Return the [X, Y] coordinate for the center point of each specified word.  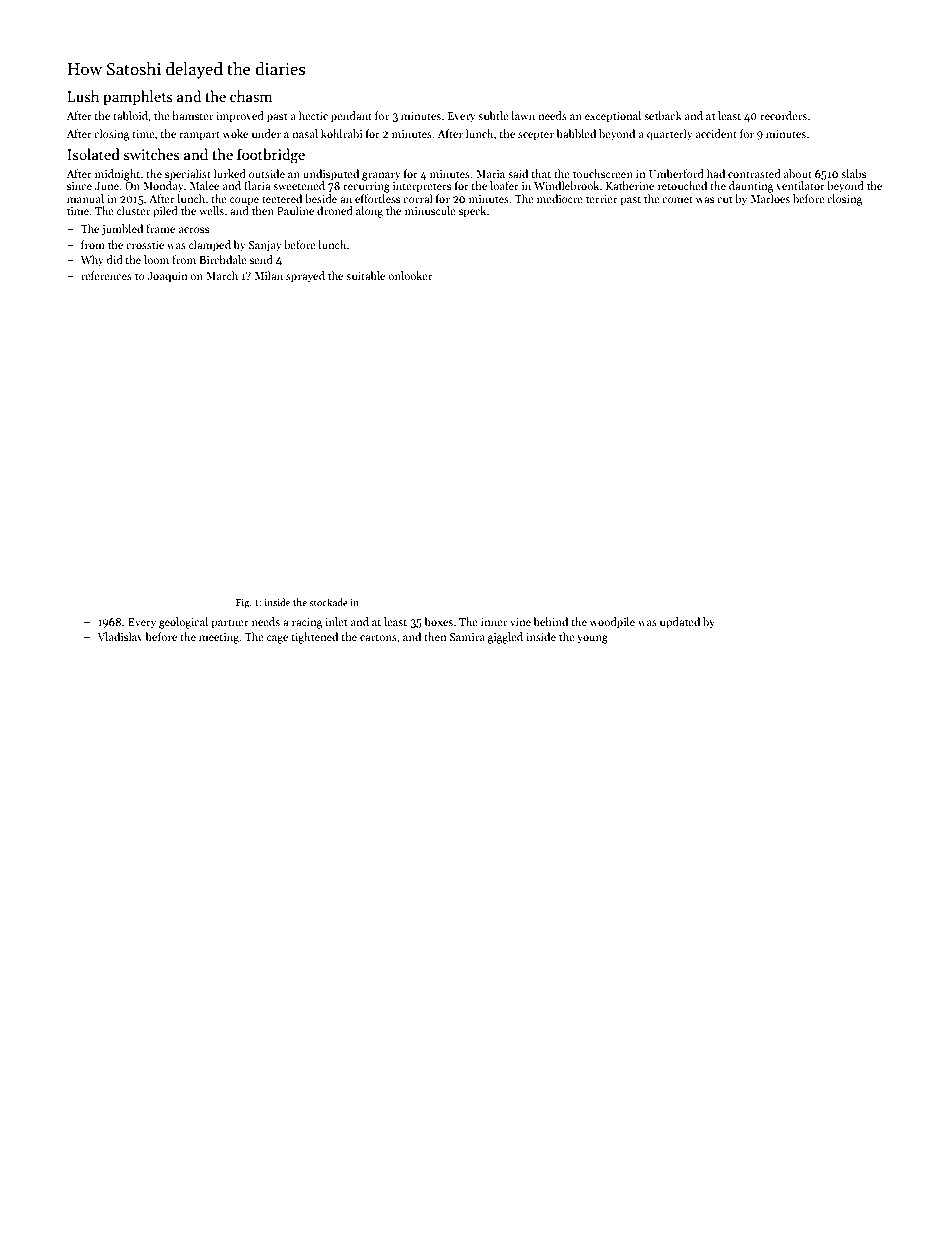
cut [724, 199]
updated [680, 623]
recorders [783, 115]
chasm [251, 96]
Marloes [770, 198]
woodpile [612, 623]
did [115, 259]
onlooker [410, 275]
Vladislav [120, 636]
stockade [328, 602]
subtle [493, 115]
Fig [243, 604]
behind [550, 621]
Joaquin [167, 277]
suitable [365, 275]
